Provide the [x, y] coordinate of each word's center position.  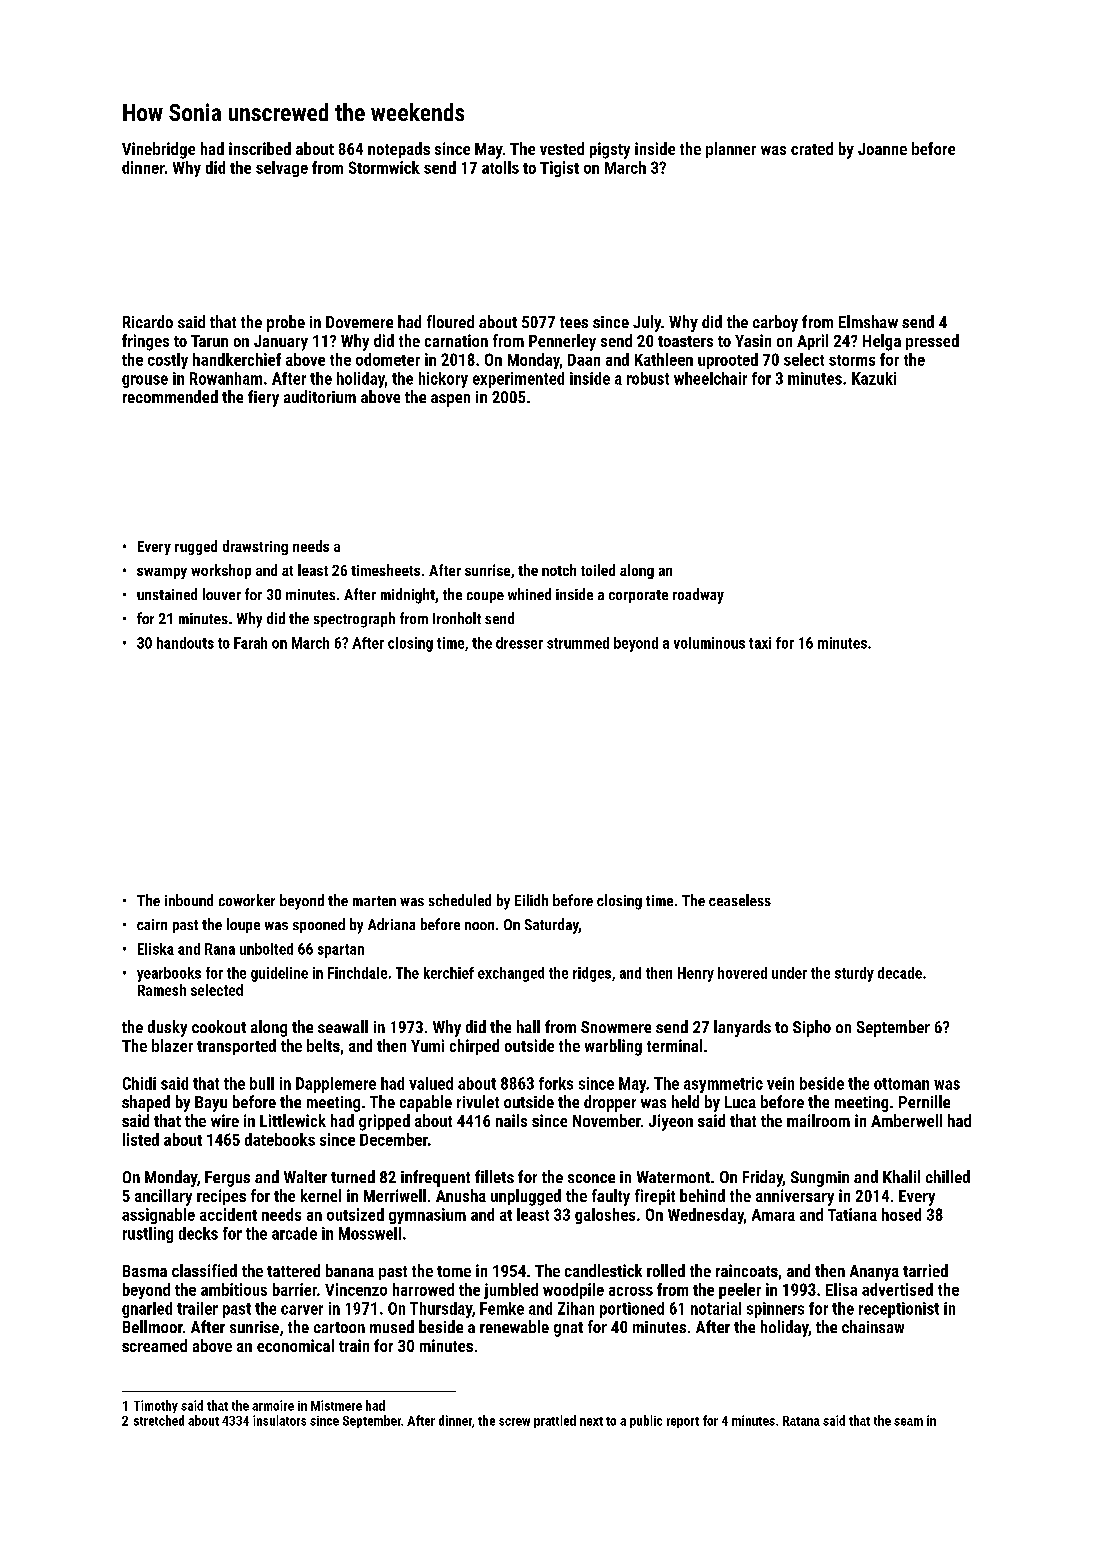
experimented [518, 380]
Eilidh [531, 900]
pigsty [610, 150]
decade [900, 973]
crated [812, 148]
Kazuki [874, 378]
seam [908, 1422]
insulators [279, 1420]
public [646, 1421]
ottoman [901, 1084]
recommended [170, 396]
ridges [592, 974]
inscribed [260, 148]
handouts [185, 643]
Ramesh [162, 990]
